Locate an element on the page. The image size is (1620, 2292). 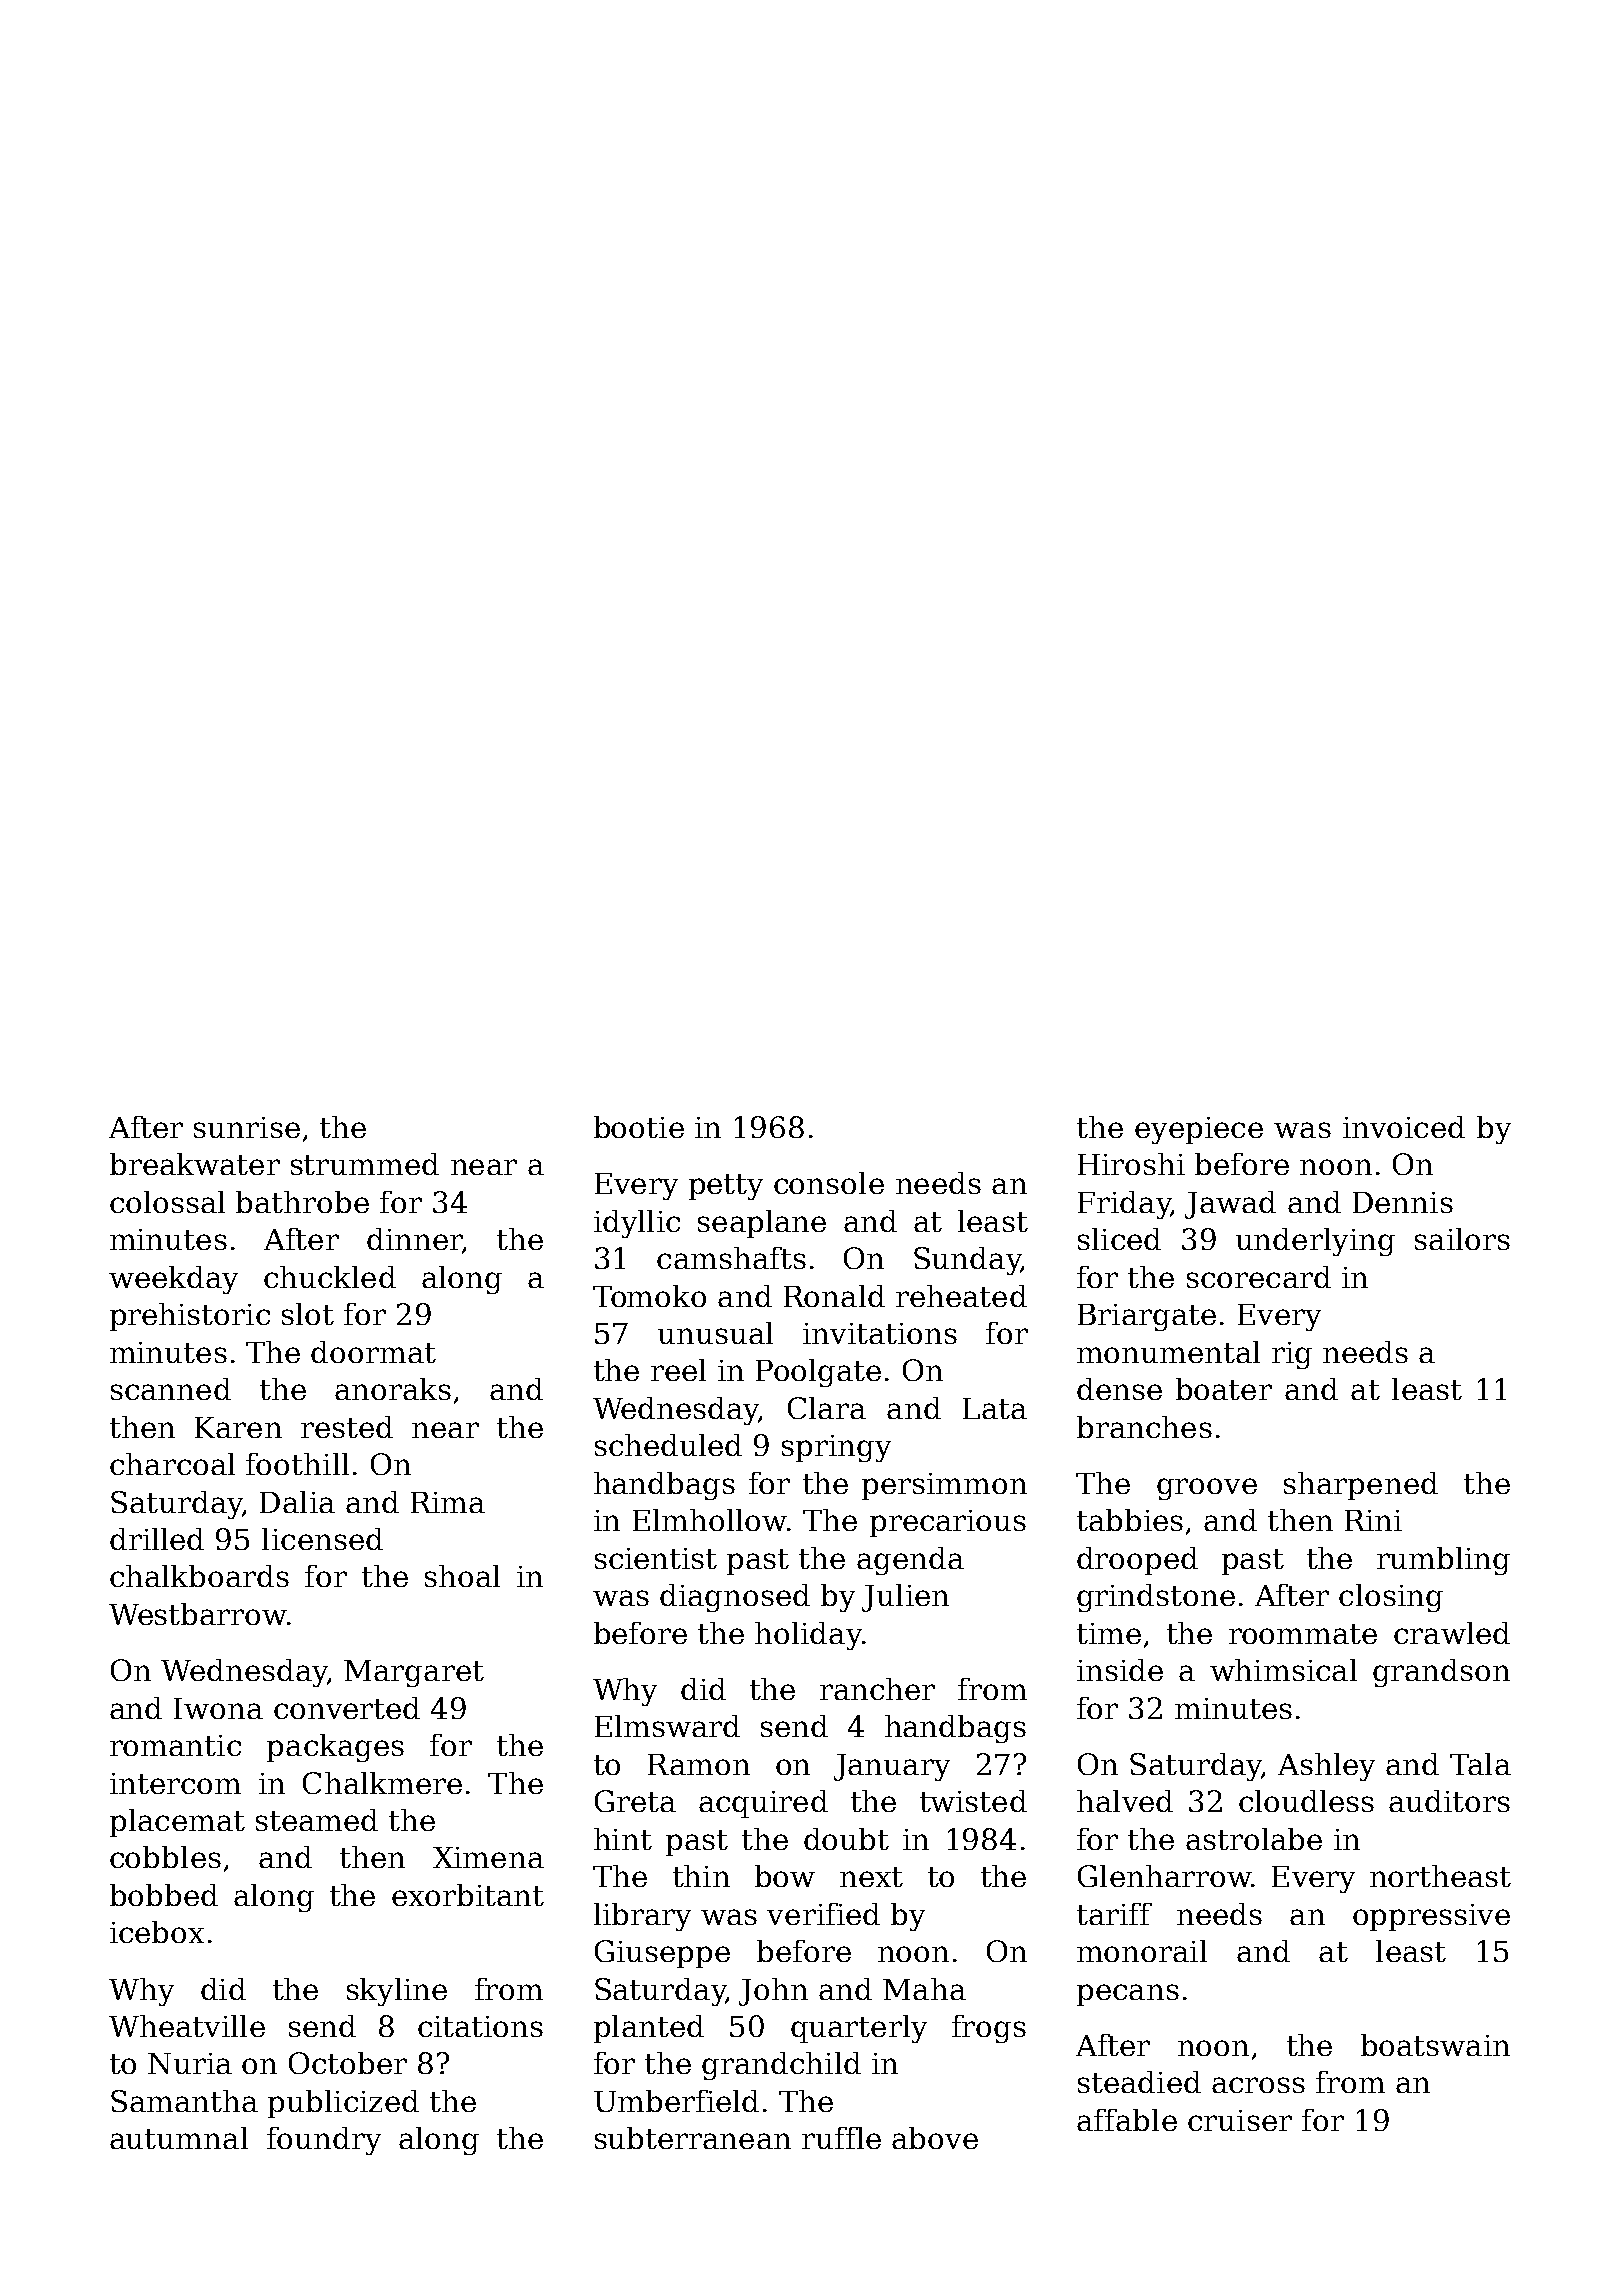
sharpened is located at coordinates (1361, 1486).
